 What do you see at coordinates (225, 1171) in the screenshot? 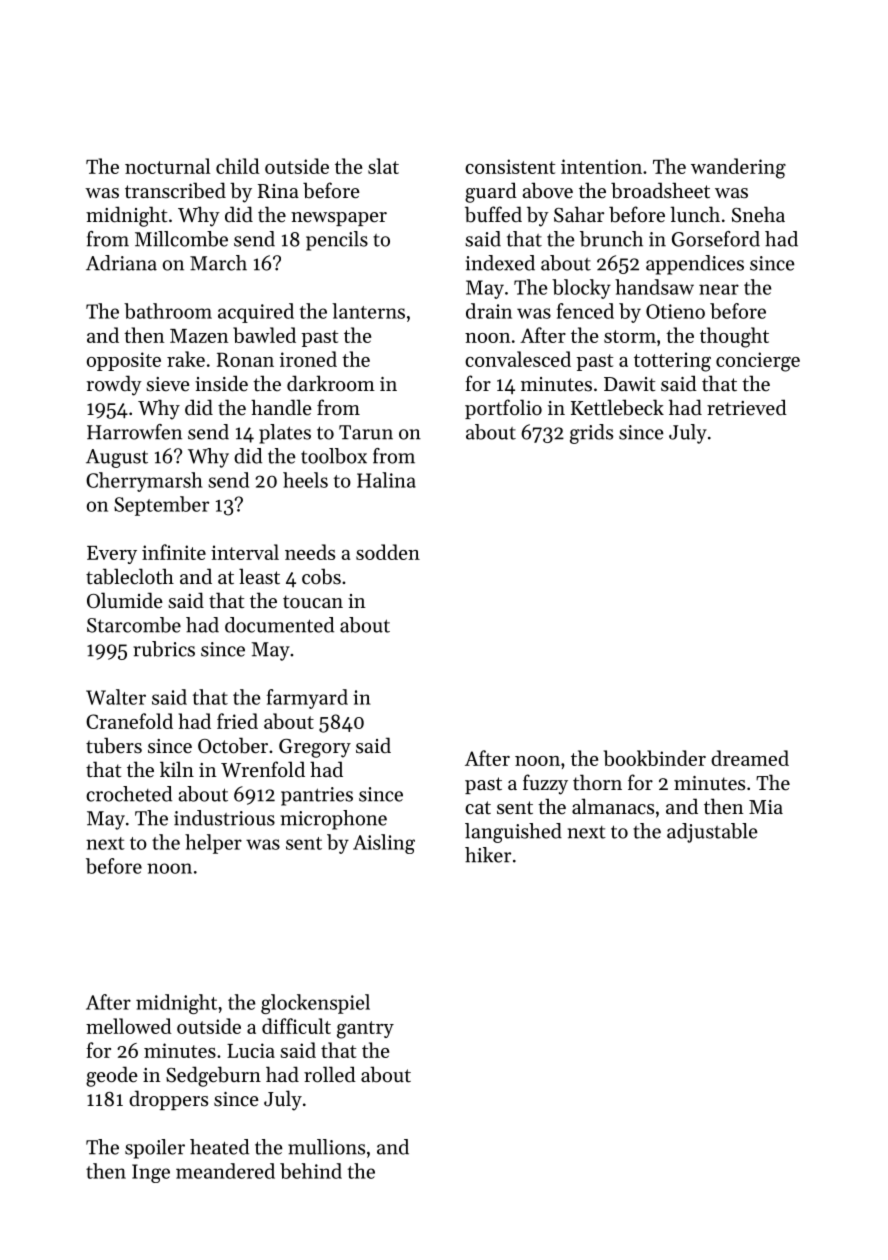
I see `meandered` at bounding box center [225, 1171].
